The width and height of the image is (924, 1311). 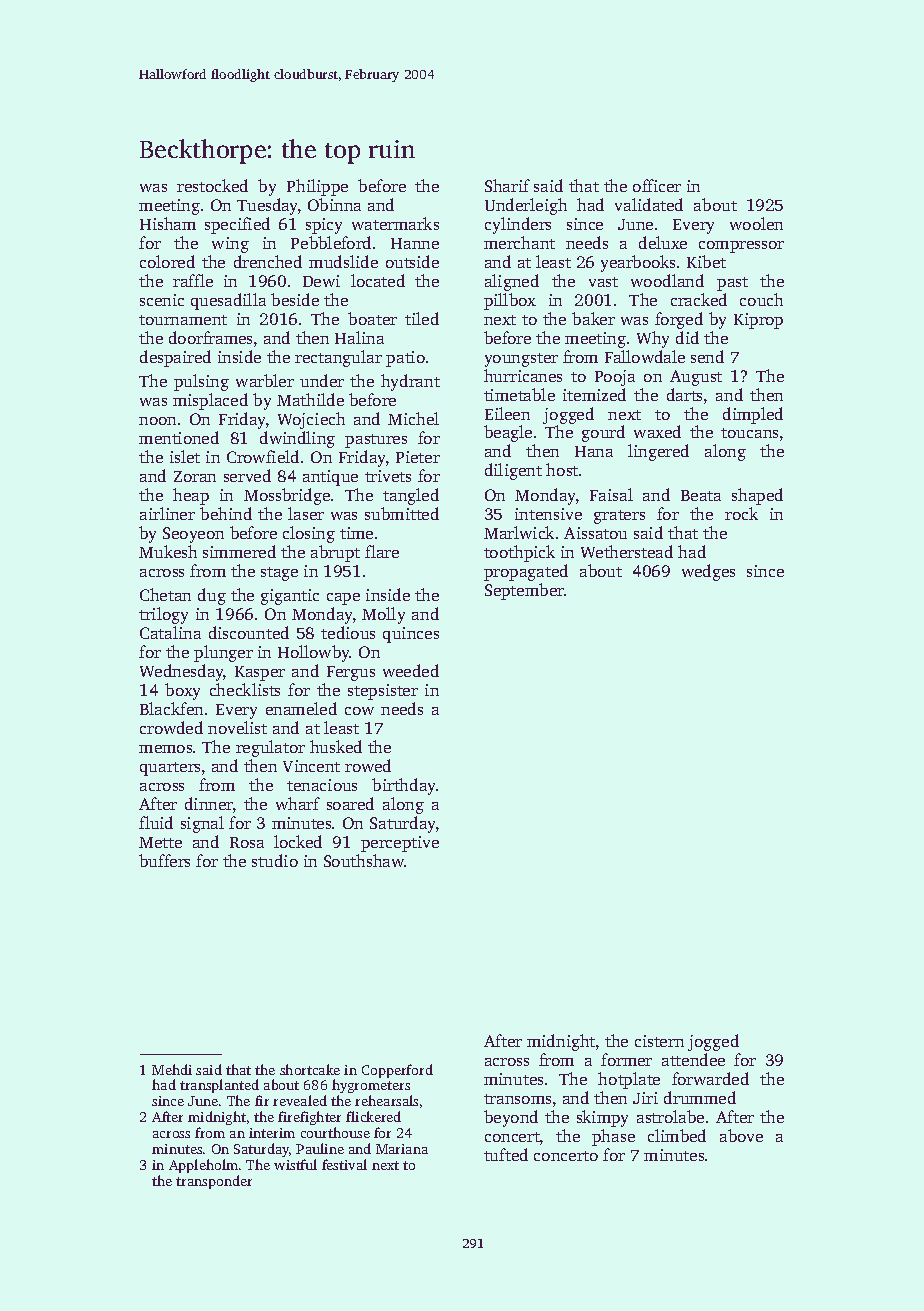 I want to click on Copperford, so click(x=397, y=1071).
